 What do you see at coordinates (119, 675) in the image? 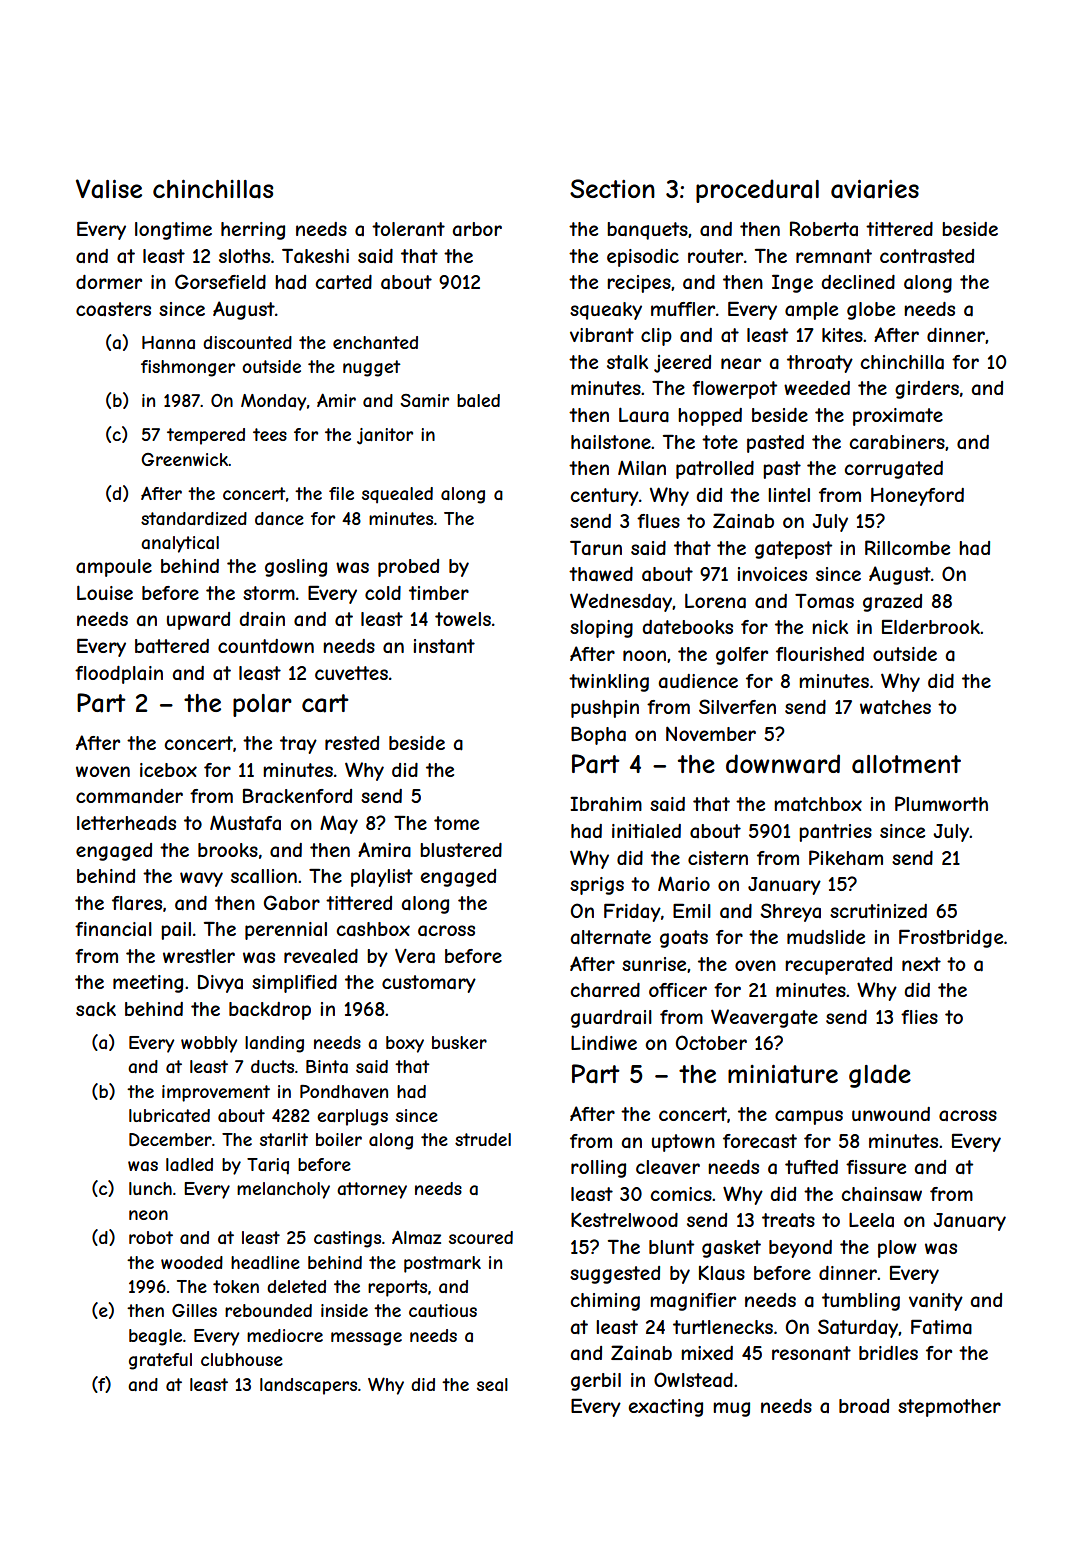
I see `floodplain` at bounding box center [119, 675].
